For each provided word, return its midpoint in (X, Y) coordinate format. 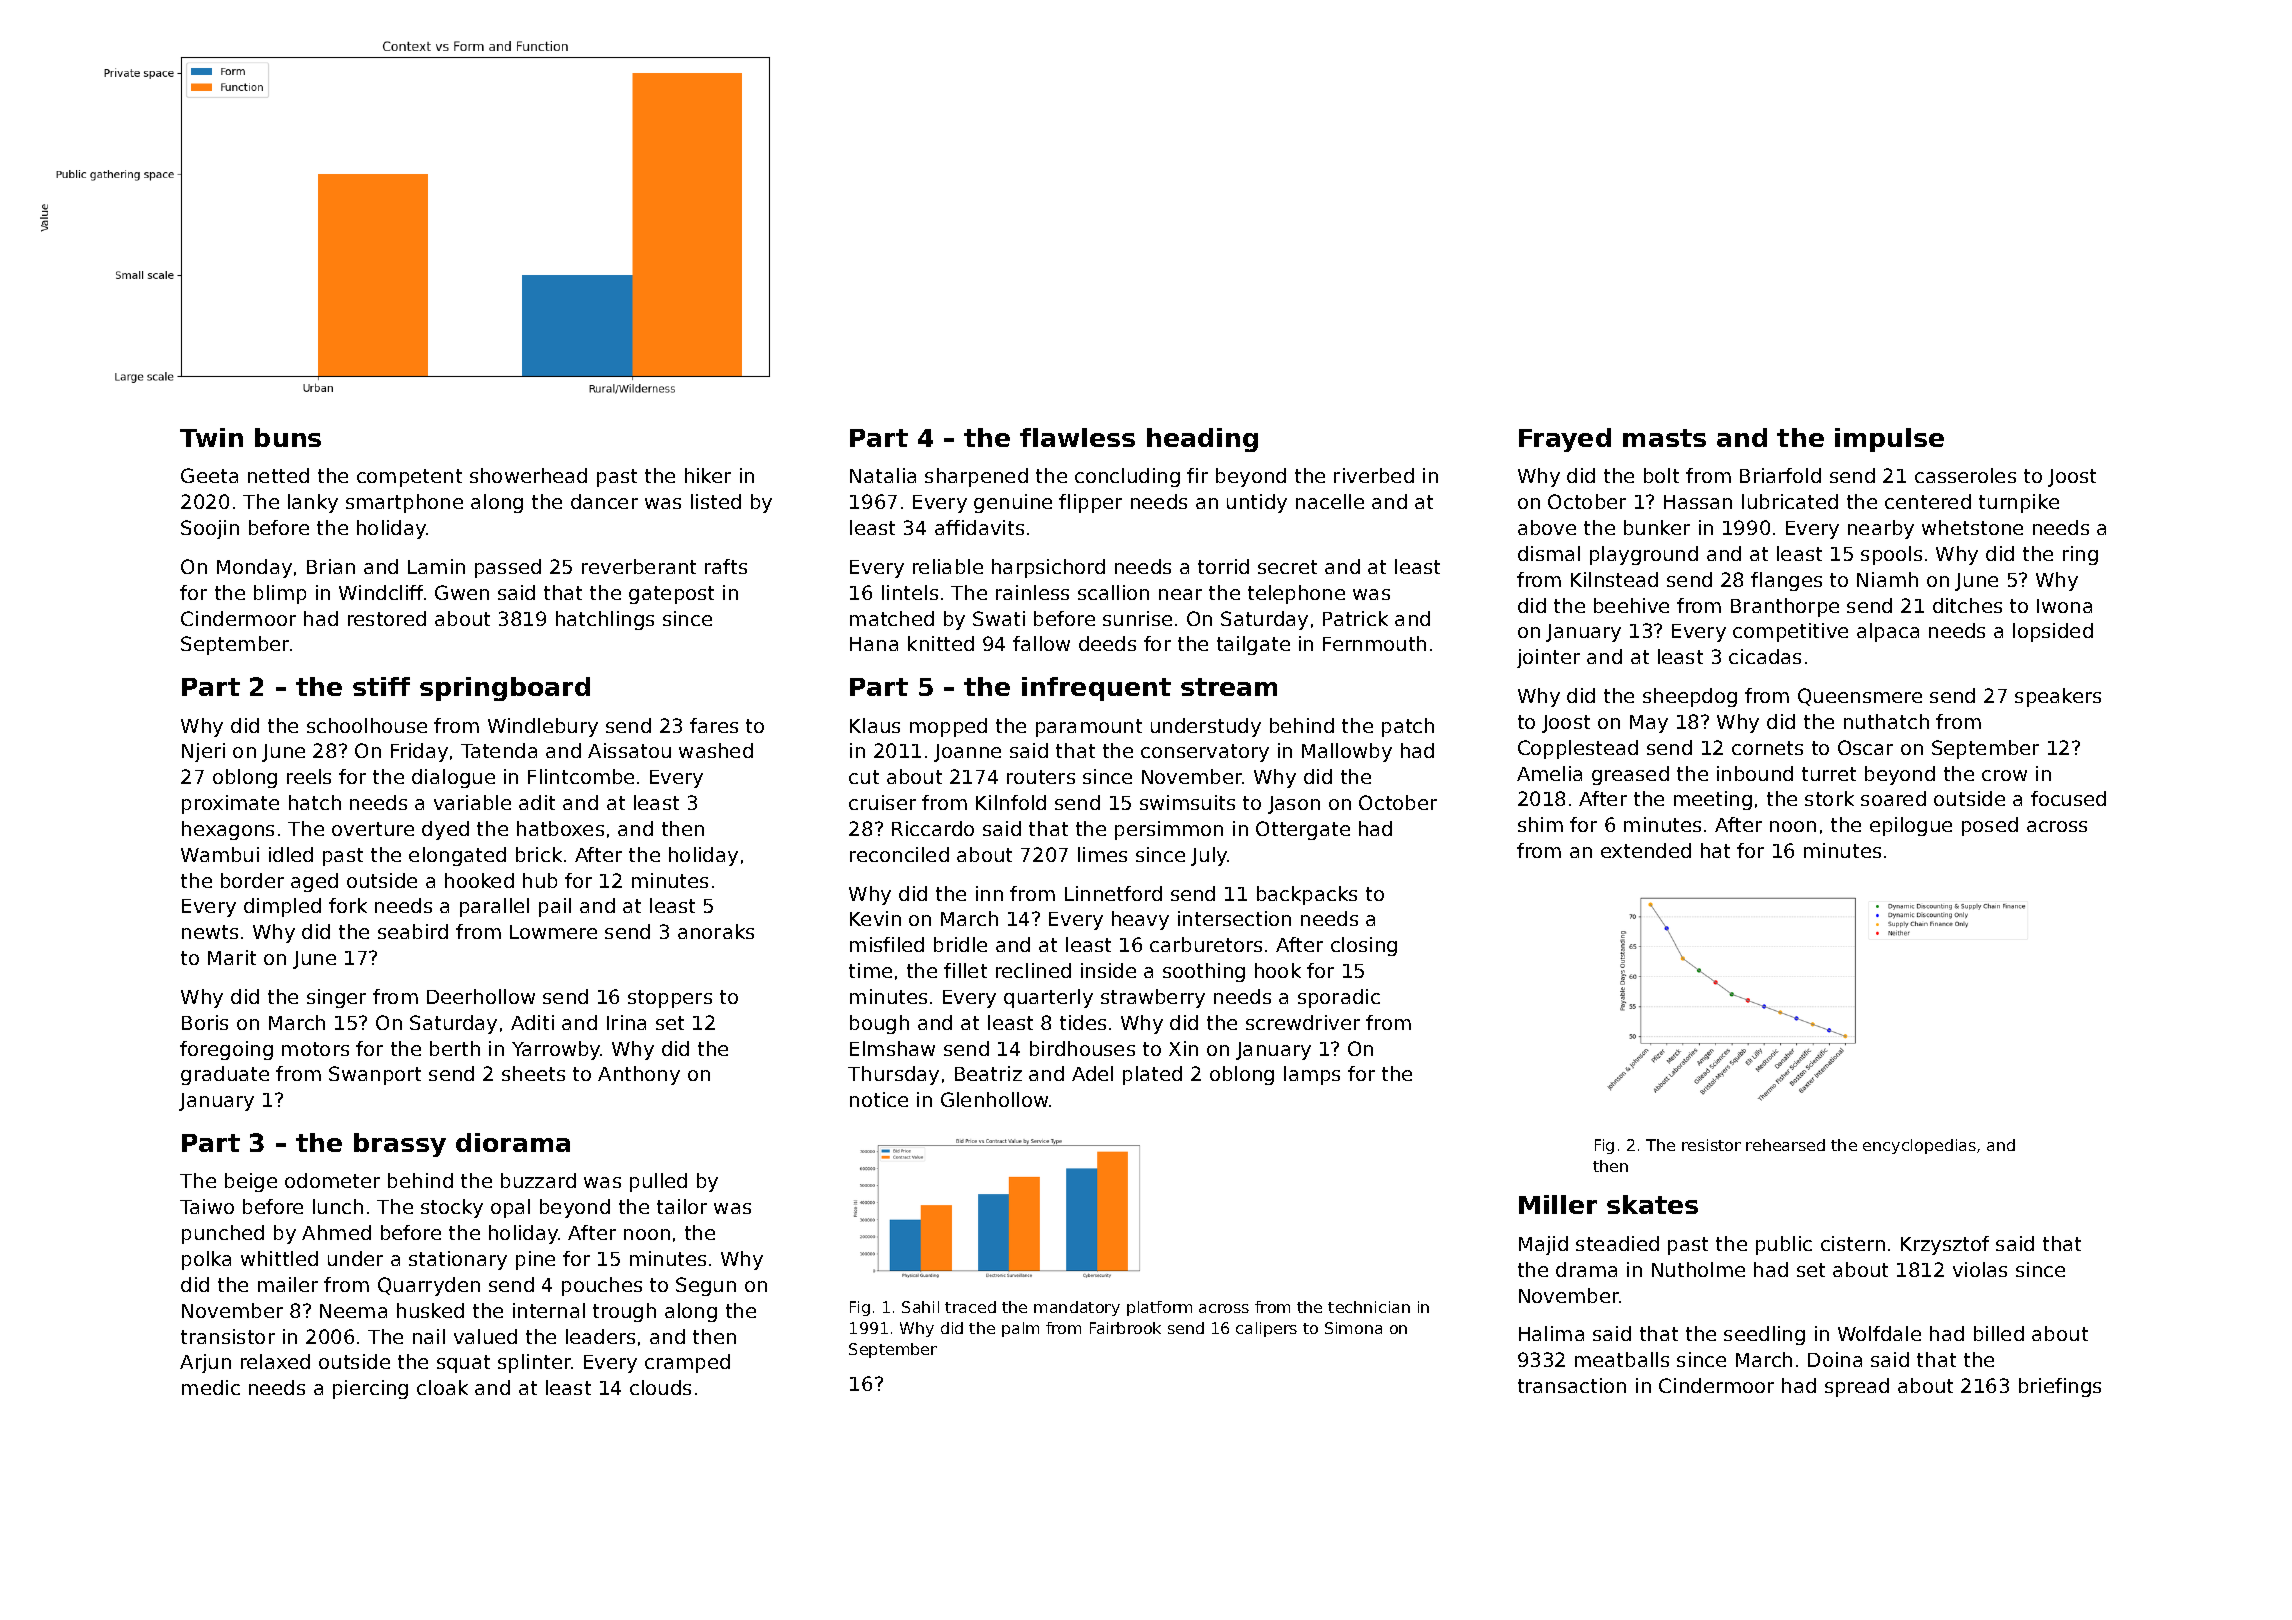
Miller (1558, 1204)
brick (539, 854)
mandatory (1077, 1308)
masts (1664, 438)
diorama (513, 1142)
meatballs (1622, 1359)
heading (1202, 440)
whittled (279, 1258)
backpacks (1307, 895)
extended (1646, 850)
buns (288, 437)
